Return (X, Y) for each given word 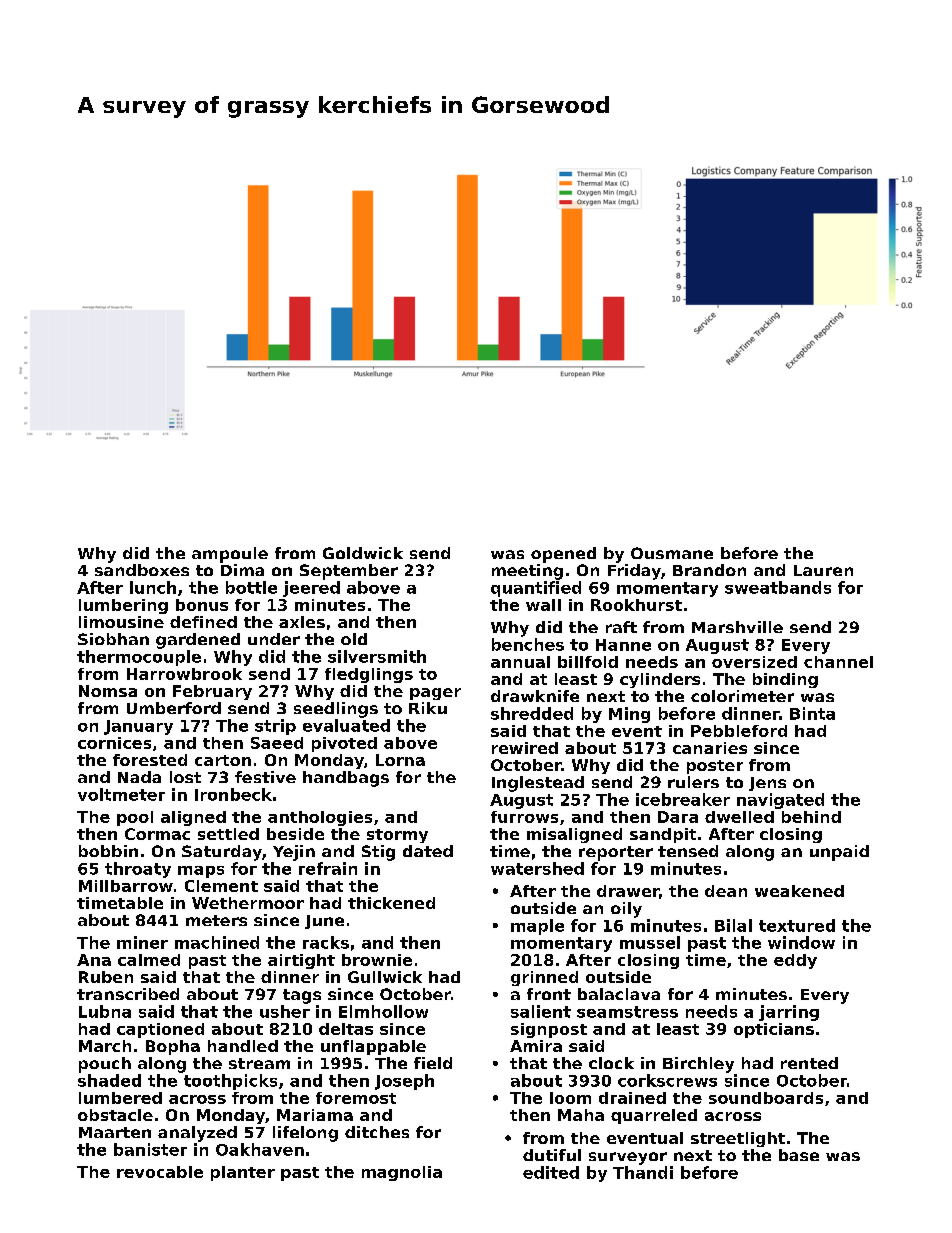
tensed (688, 851)
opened (563, 555)
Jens (767, 784)
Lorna (400, 760)
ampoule (230, 555)
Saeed (277, 743)
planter (243, 1173)
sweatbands (778, 587)
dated (428, 851)
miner (142, 942)
